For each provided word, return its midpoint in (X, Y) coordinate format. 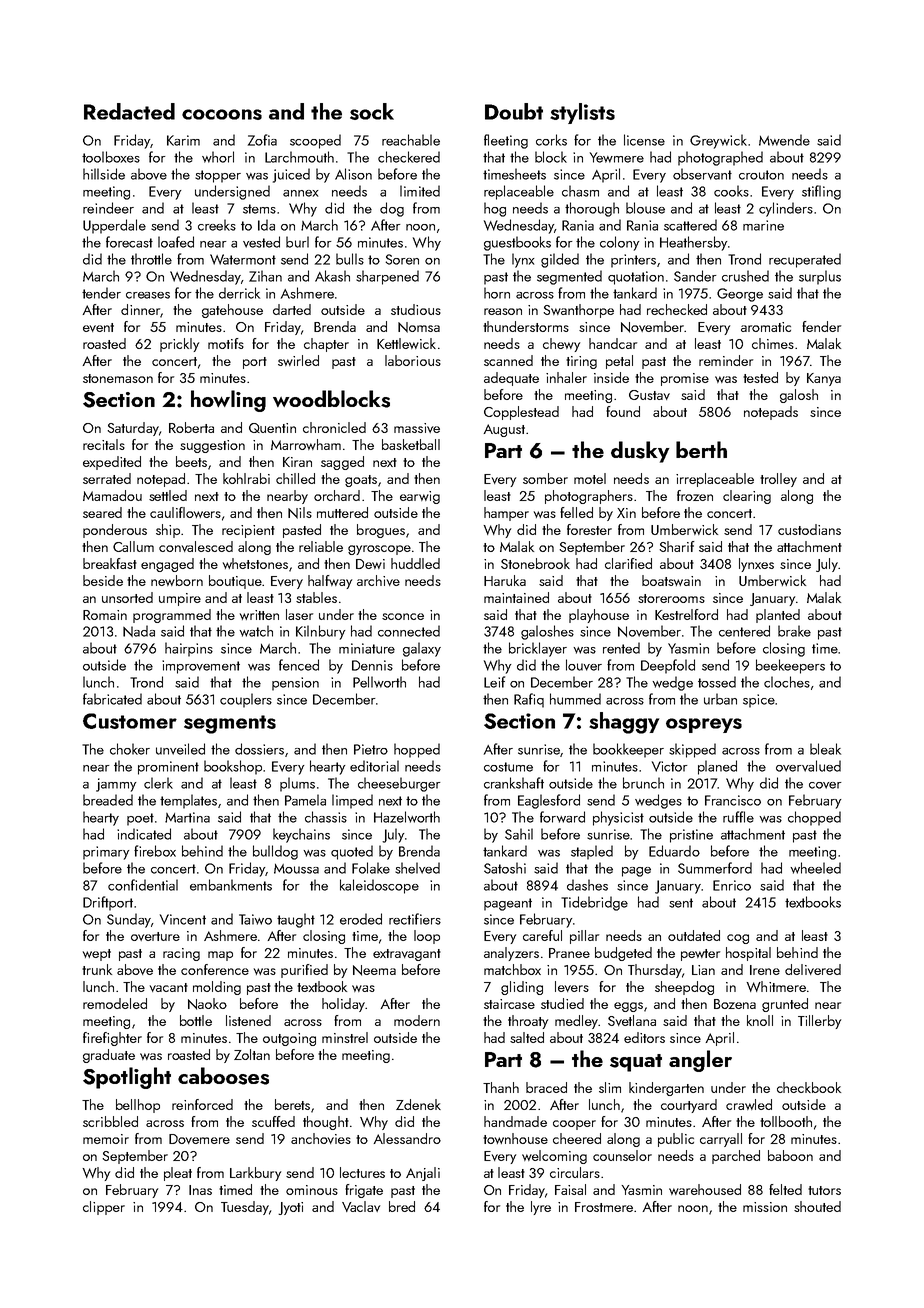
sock (372, 111)
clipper (104, 1208)
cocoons (222, 114)
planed (717, 767)
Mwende (784, 140)
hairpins (189, 649)
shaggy (624, 723)
